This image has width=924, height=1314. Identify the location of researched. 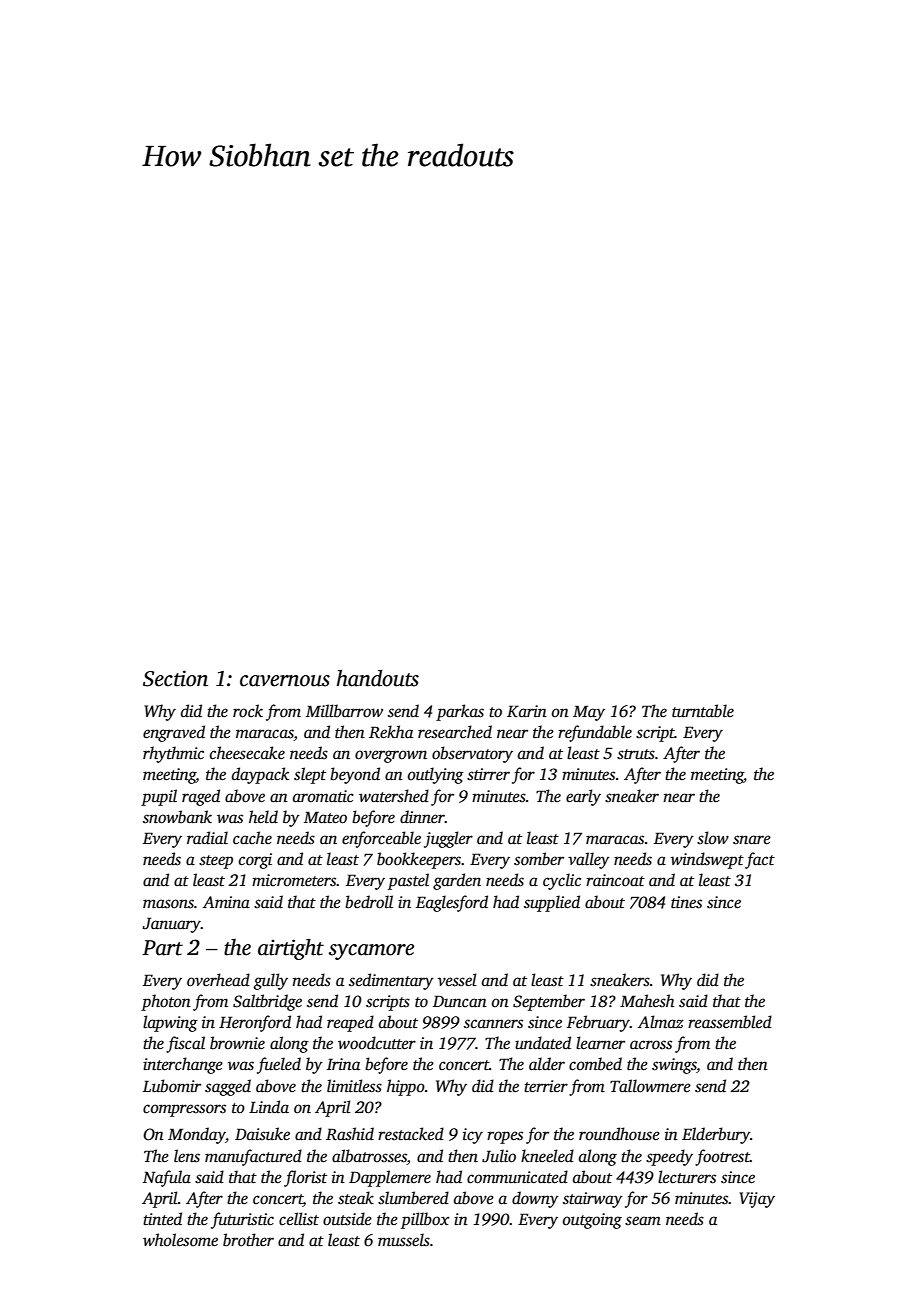
(455, 732).
